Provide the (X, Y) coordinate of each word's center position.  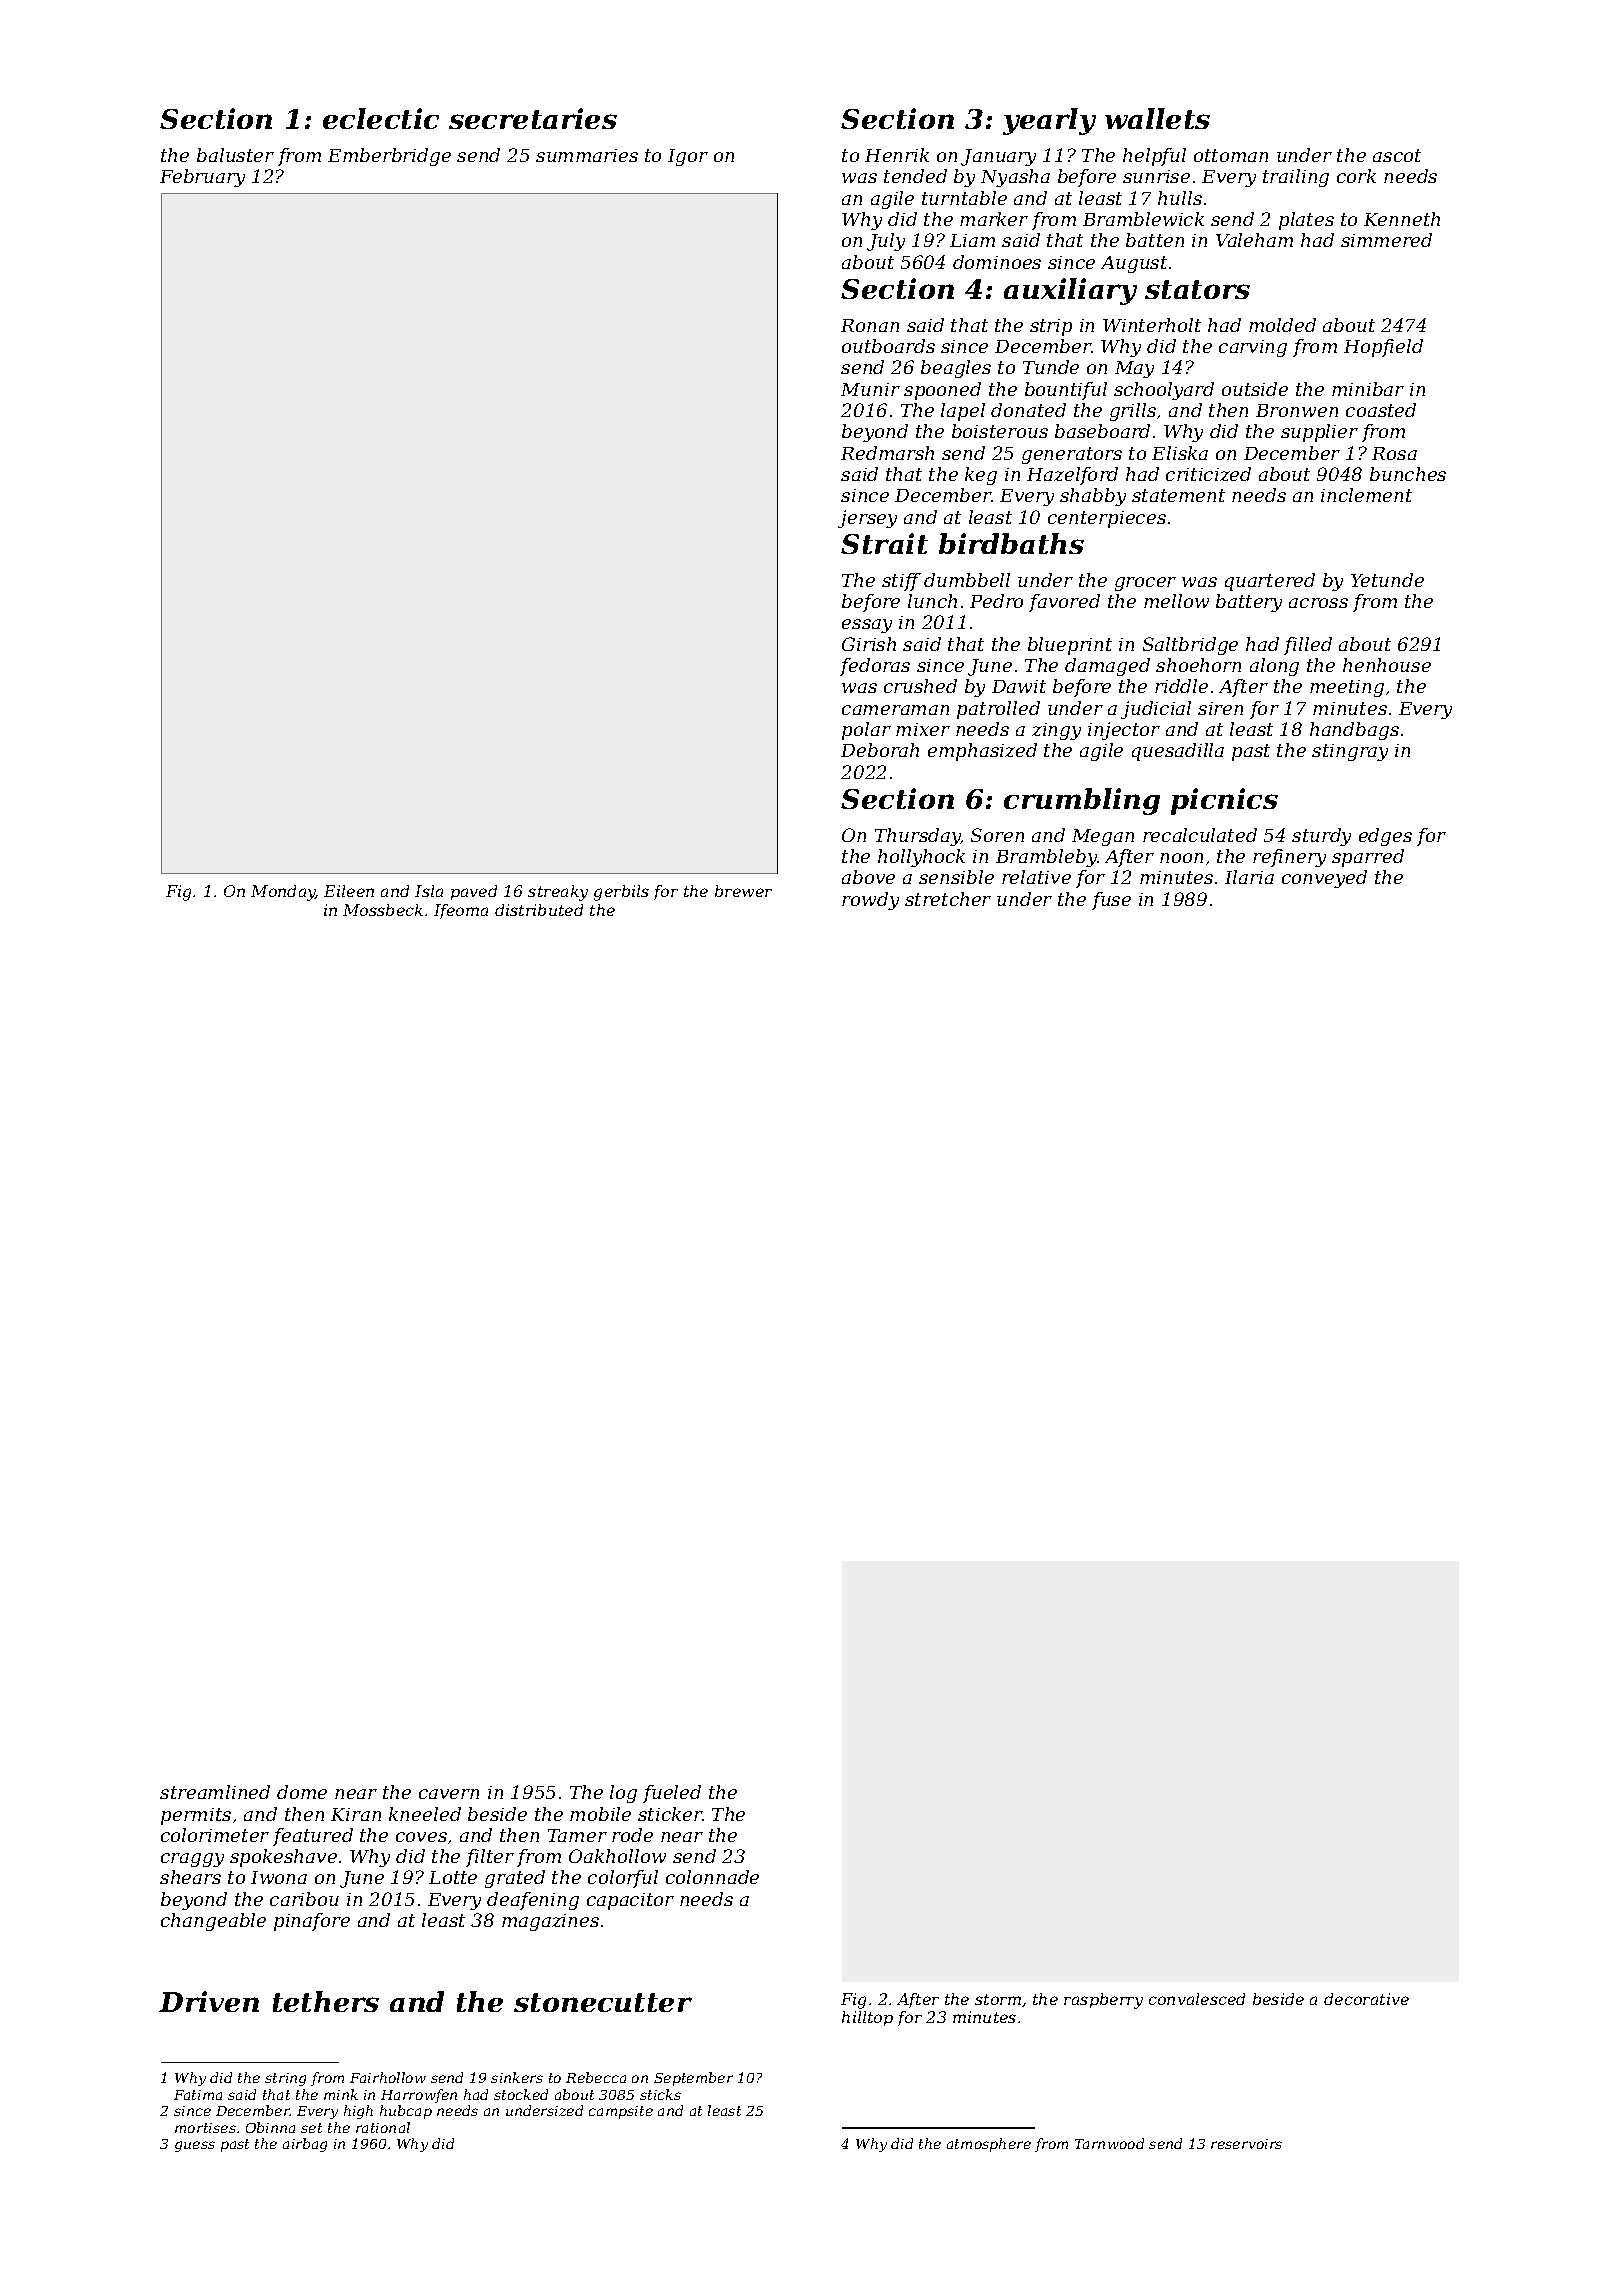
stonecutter (603, 2002)
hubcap (406, 2112)
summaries (587, 155)
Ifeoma (461, 911)
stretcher (948, 899)
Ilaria (1249, 877)
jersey (867, 519)
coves (421, 1837)
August (1134, 264)
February (202, 178)
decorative (1366, 1999)
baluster (235, 155)
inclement (1366, 495)
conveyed (1324, 879)
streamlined (215, 1792)
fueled (672, 1794)
